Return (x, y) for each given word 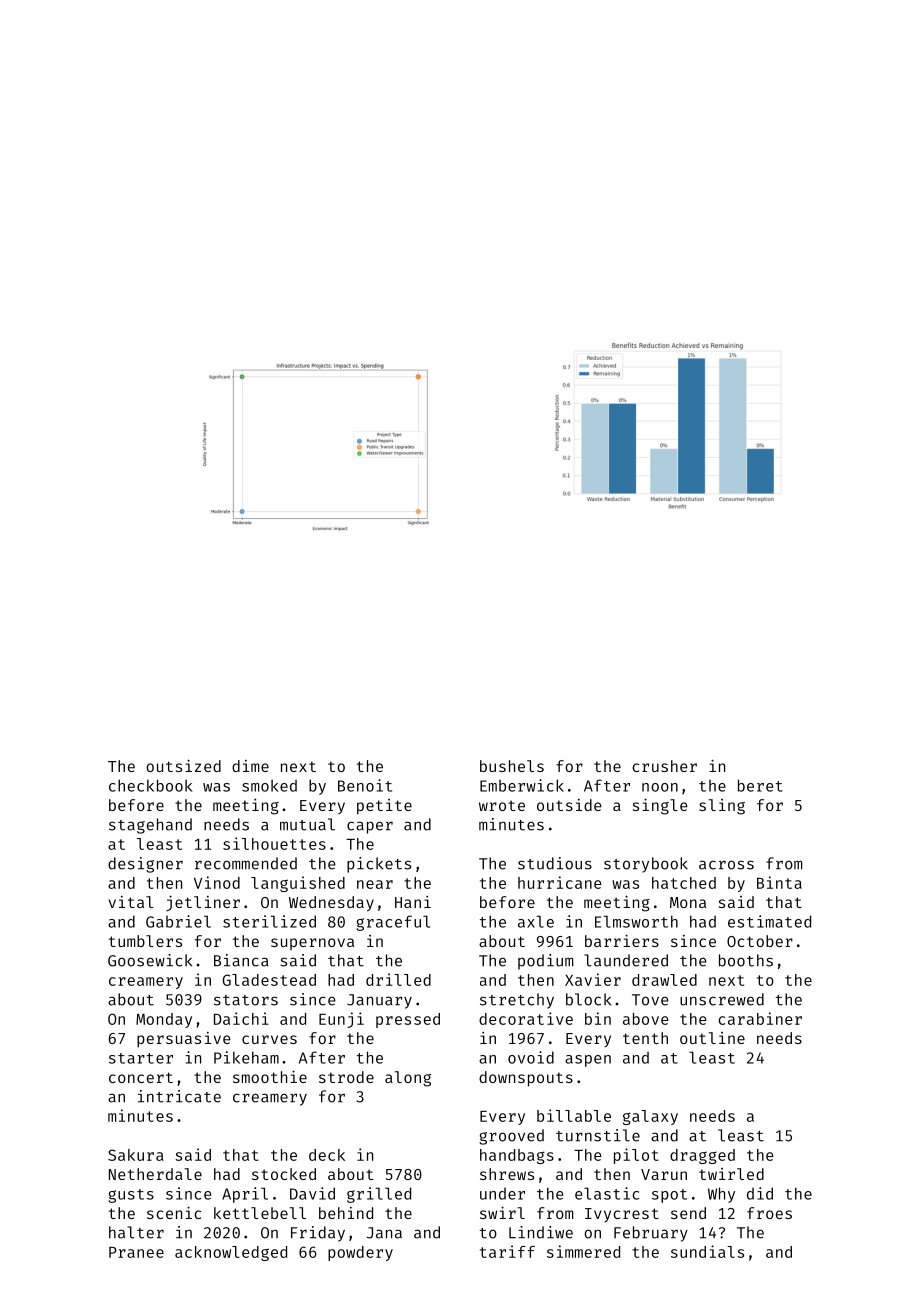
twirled (731, 1174)
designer (145, 865)
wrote (502, 805)
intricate (179, 1096)
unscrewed (722, 999)
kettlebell (260, 1213)
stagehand (150, 826)
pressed (408, 1020)
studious (555, 863)
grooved (511, 1137)
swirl (502, 1212)
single (660, 806)
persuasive (184, 1040)
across (726, 865)
